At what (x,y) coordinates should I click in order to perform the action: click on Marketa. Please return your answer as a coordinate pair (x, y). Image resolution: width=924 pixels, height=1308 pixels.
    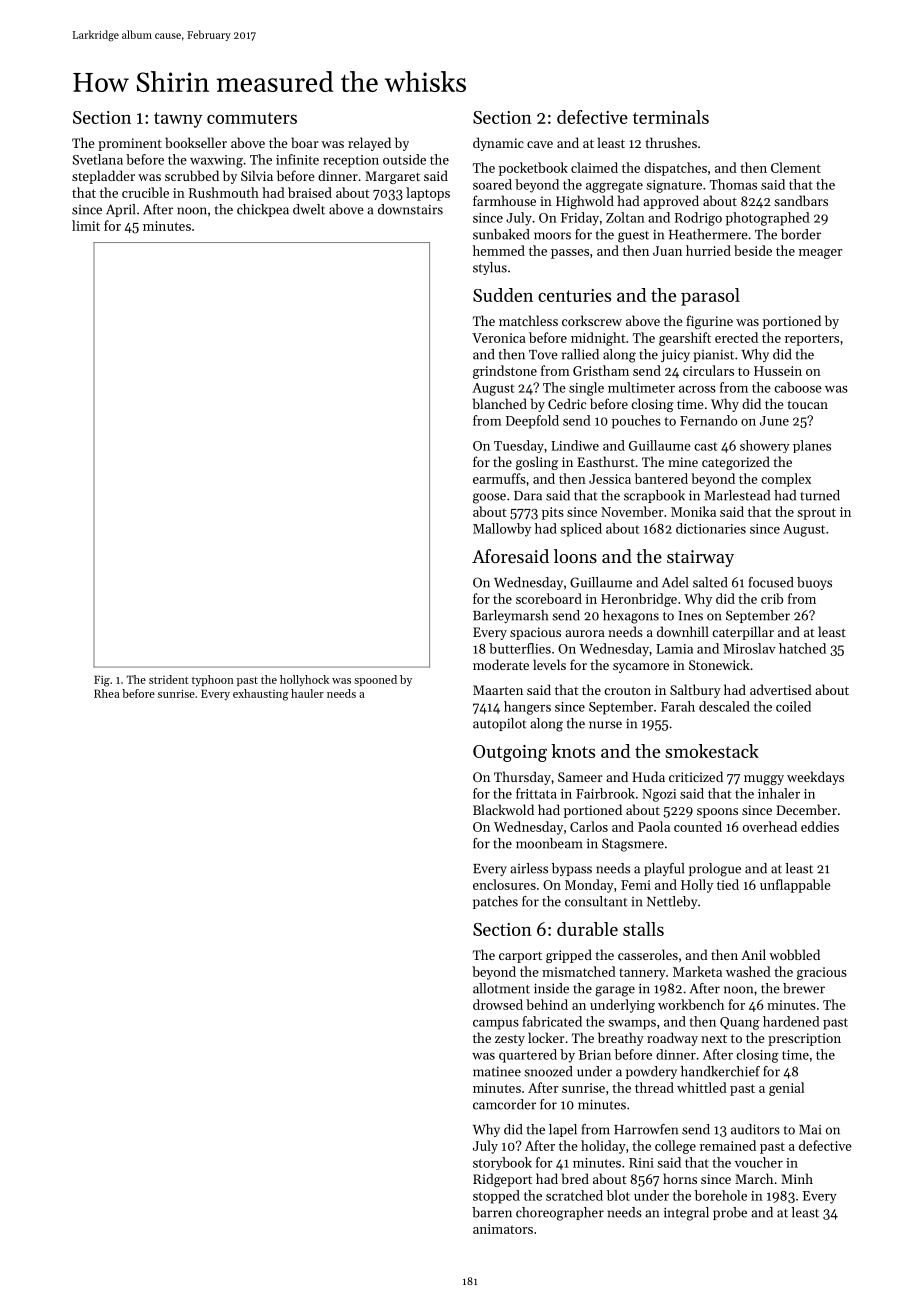
    Looking at the image, I should click on (697, 971).
